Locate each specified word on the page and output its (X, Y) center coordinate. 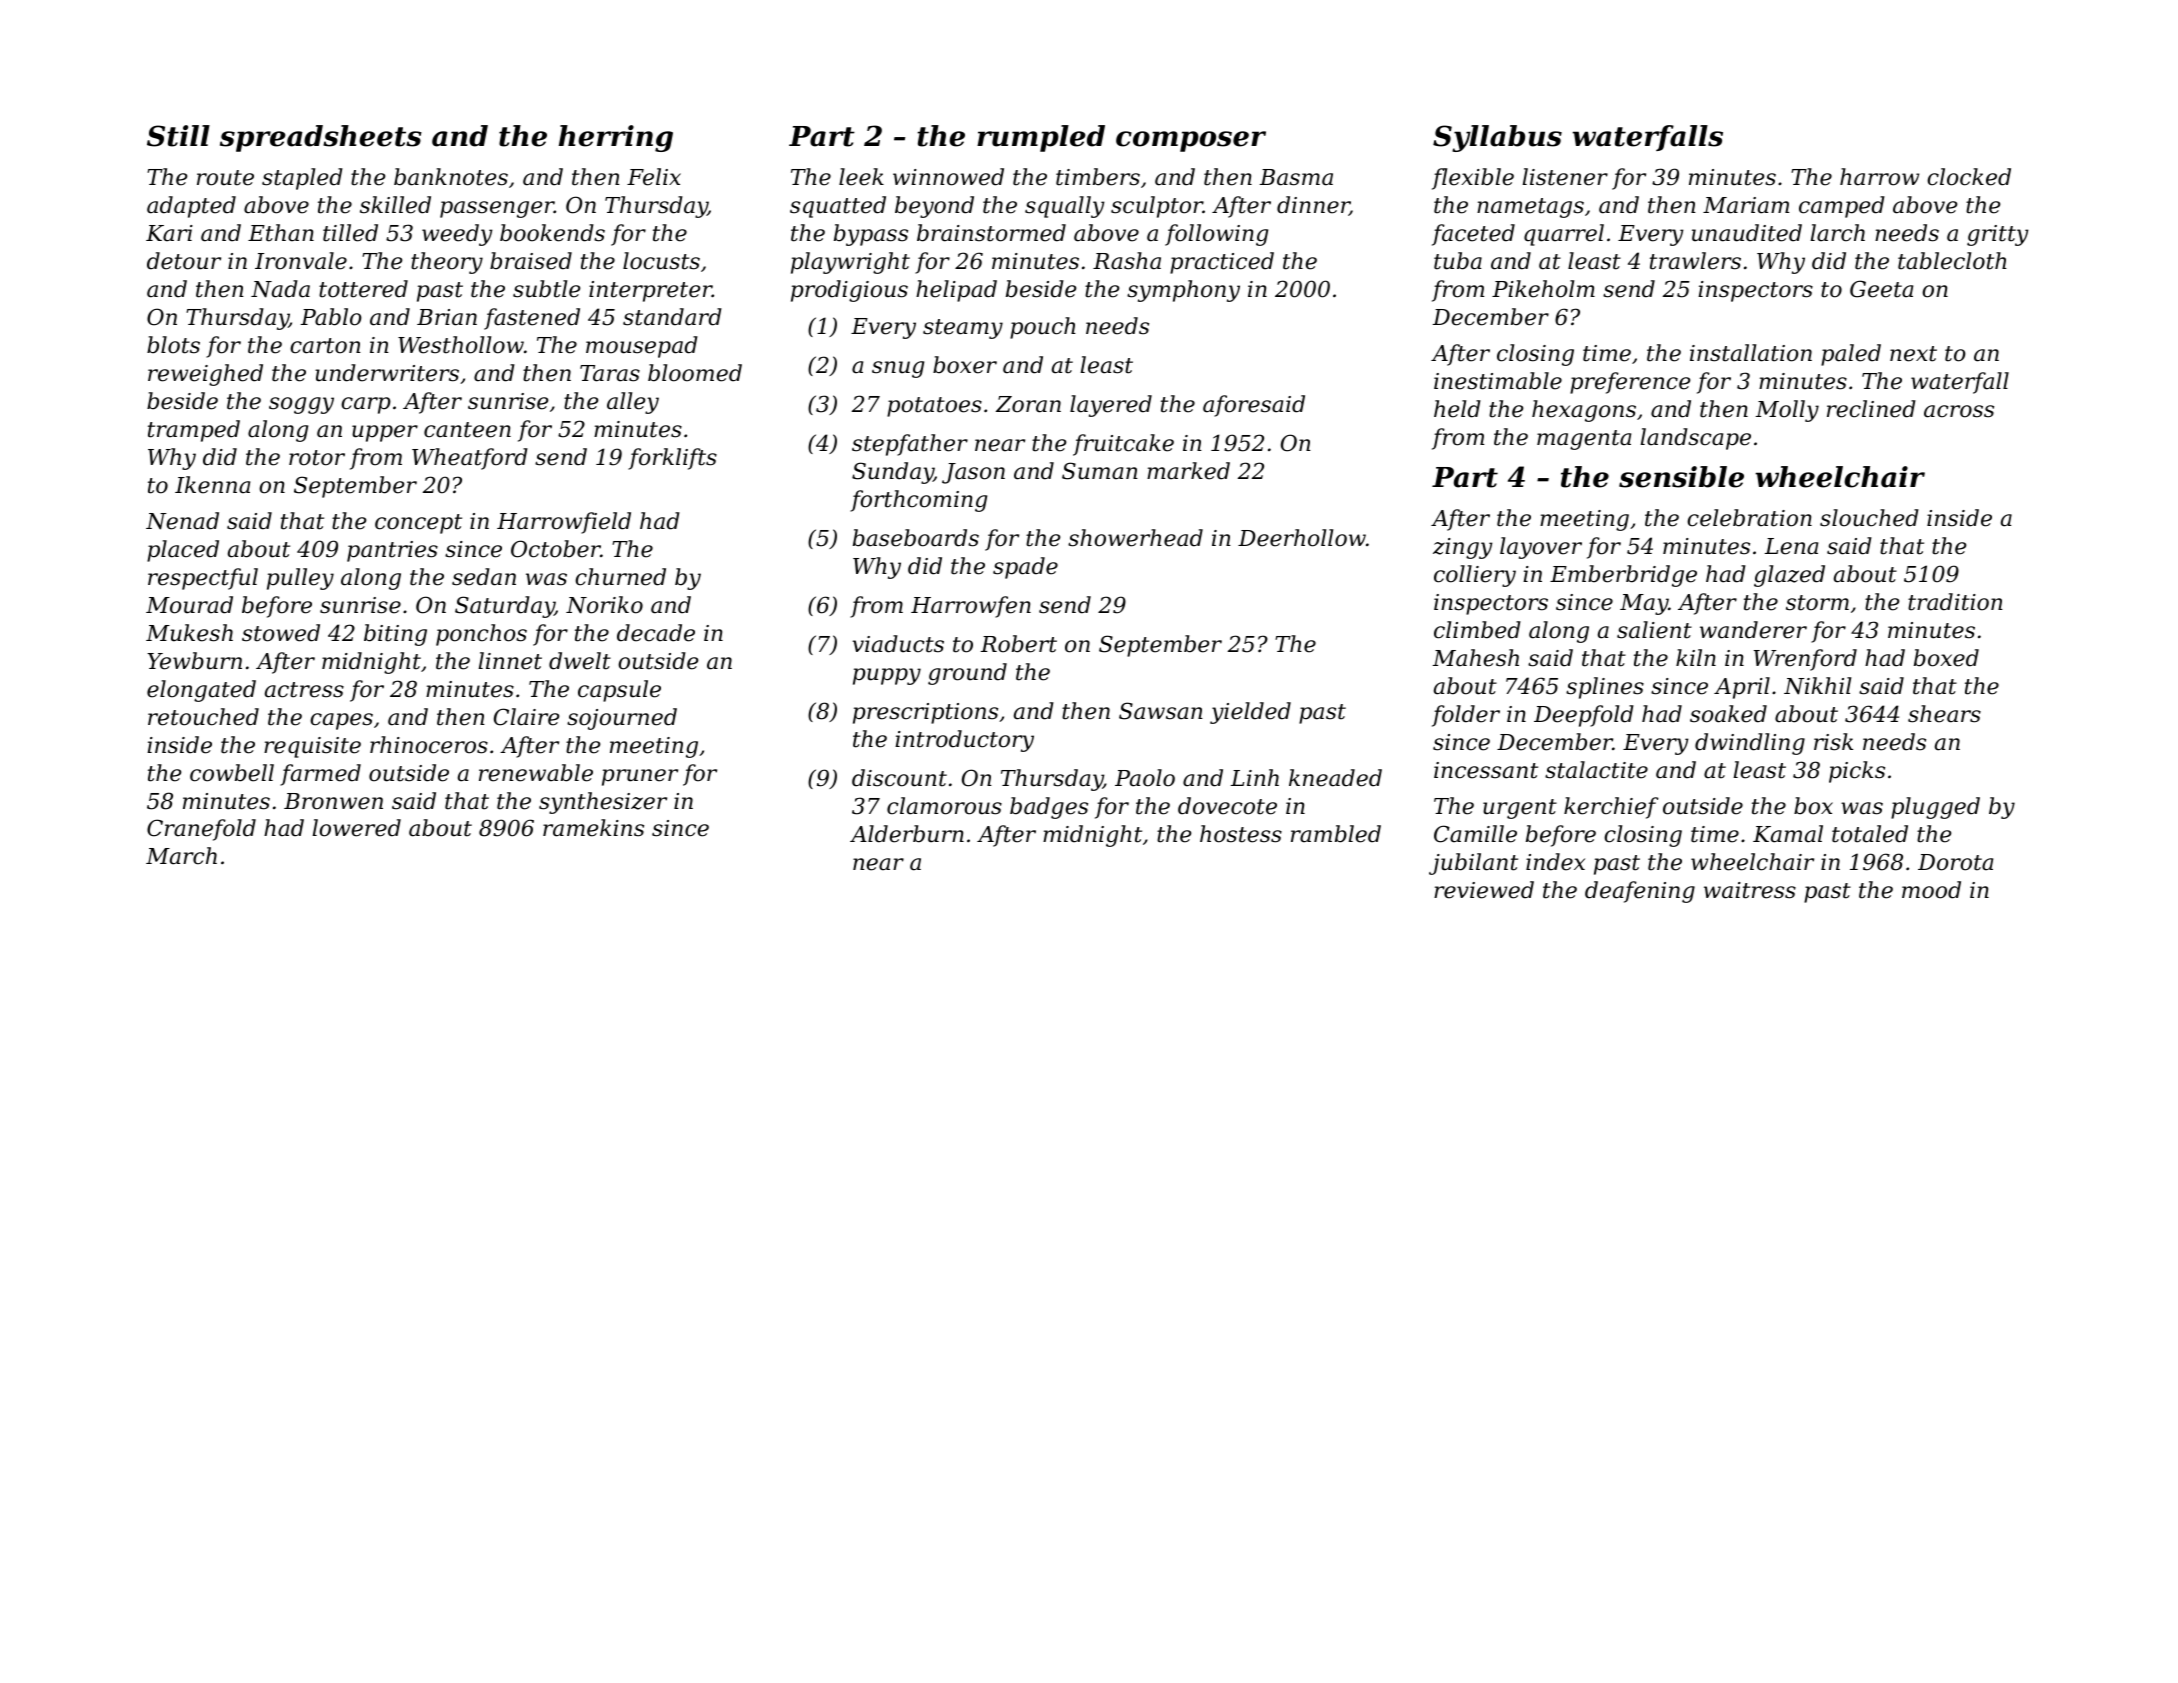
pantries (392, 551)
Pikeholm (1543, 289)
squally (1064, 207)
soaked (1728, 714)
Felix (654, 177)
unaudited (1747, 233)
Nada (280, 289)
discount (899, 778)
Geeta (1881, 289)
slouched (1869, 518)
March (181, 856)
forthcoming (918, 501)
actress (304, 690)
